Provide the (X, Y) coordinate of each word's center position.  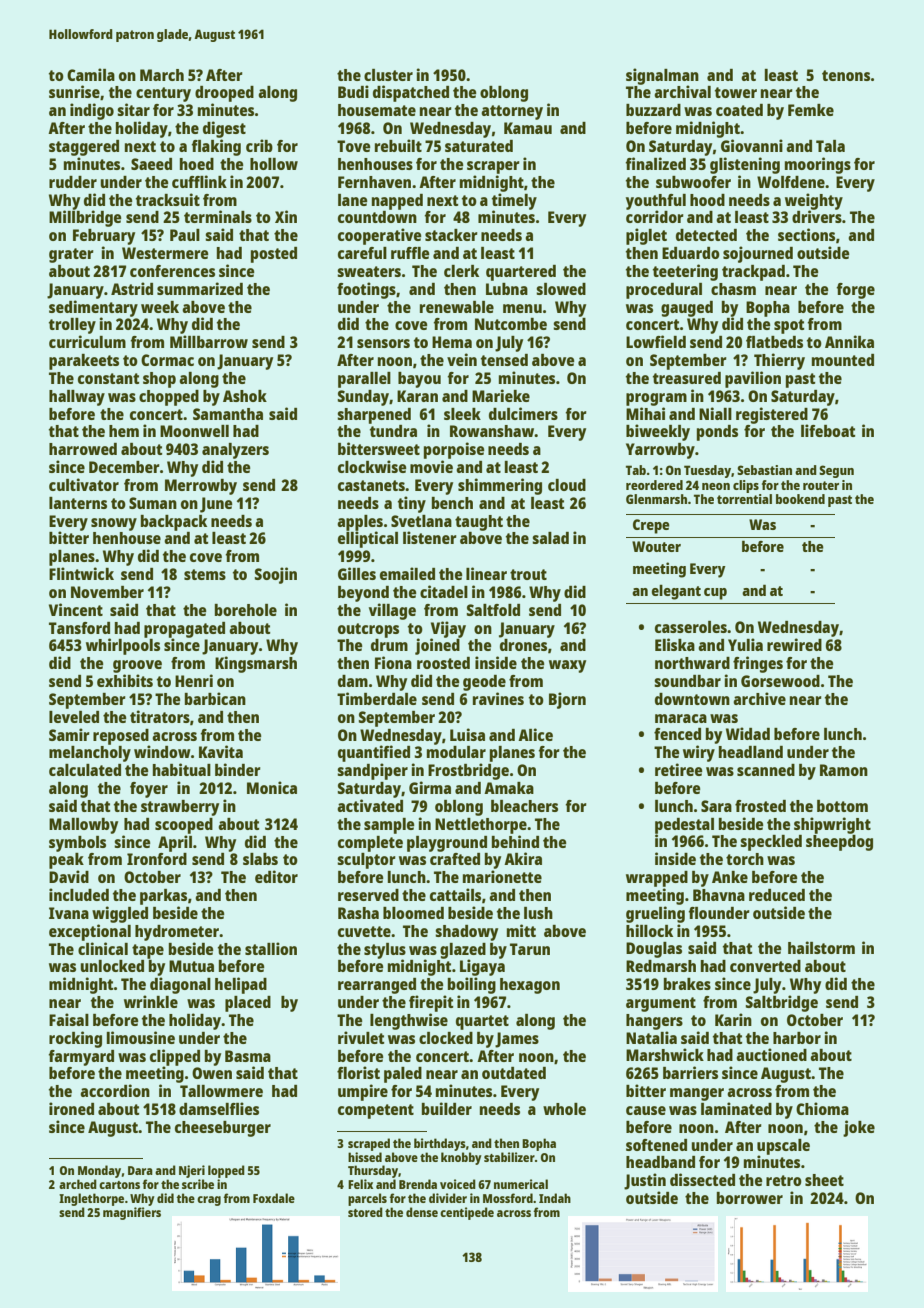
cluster (388, 75)
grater (71, 255)
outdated (514, 1073)
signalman (662, 76)
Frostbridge (468, 771)
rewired (794, 644)
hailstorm (821, 947)
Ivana (69, 913)
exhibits (125, 680)
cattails (455, 894)
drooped (224, 94)
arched (78, 1184)
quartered (521, 273)
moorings (818, 165)
